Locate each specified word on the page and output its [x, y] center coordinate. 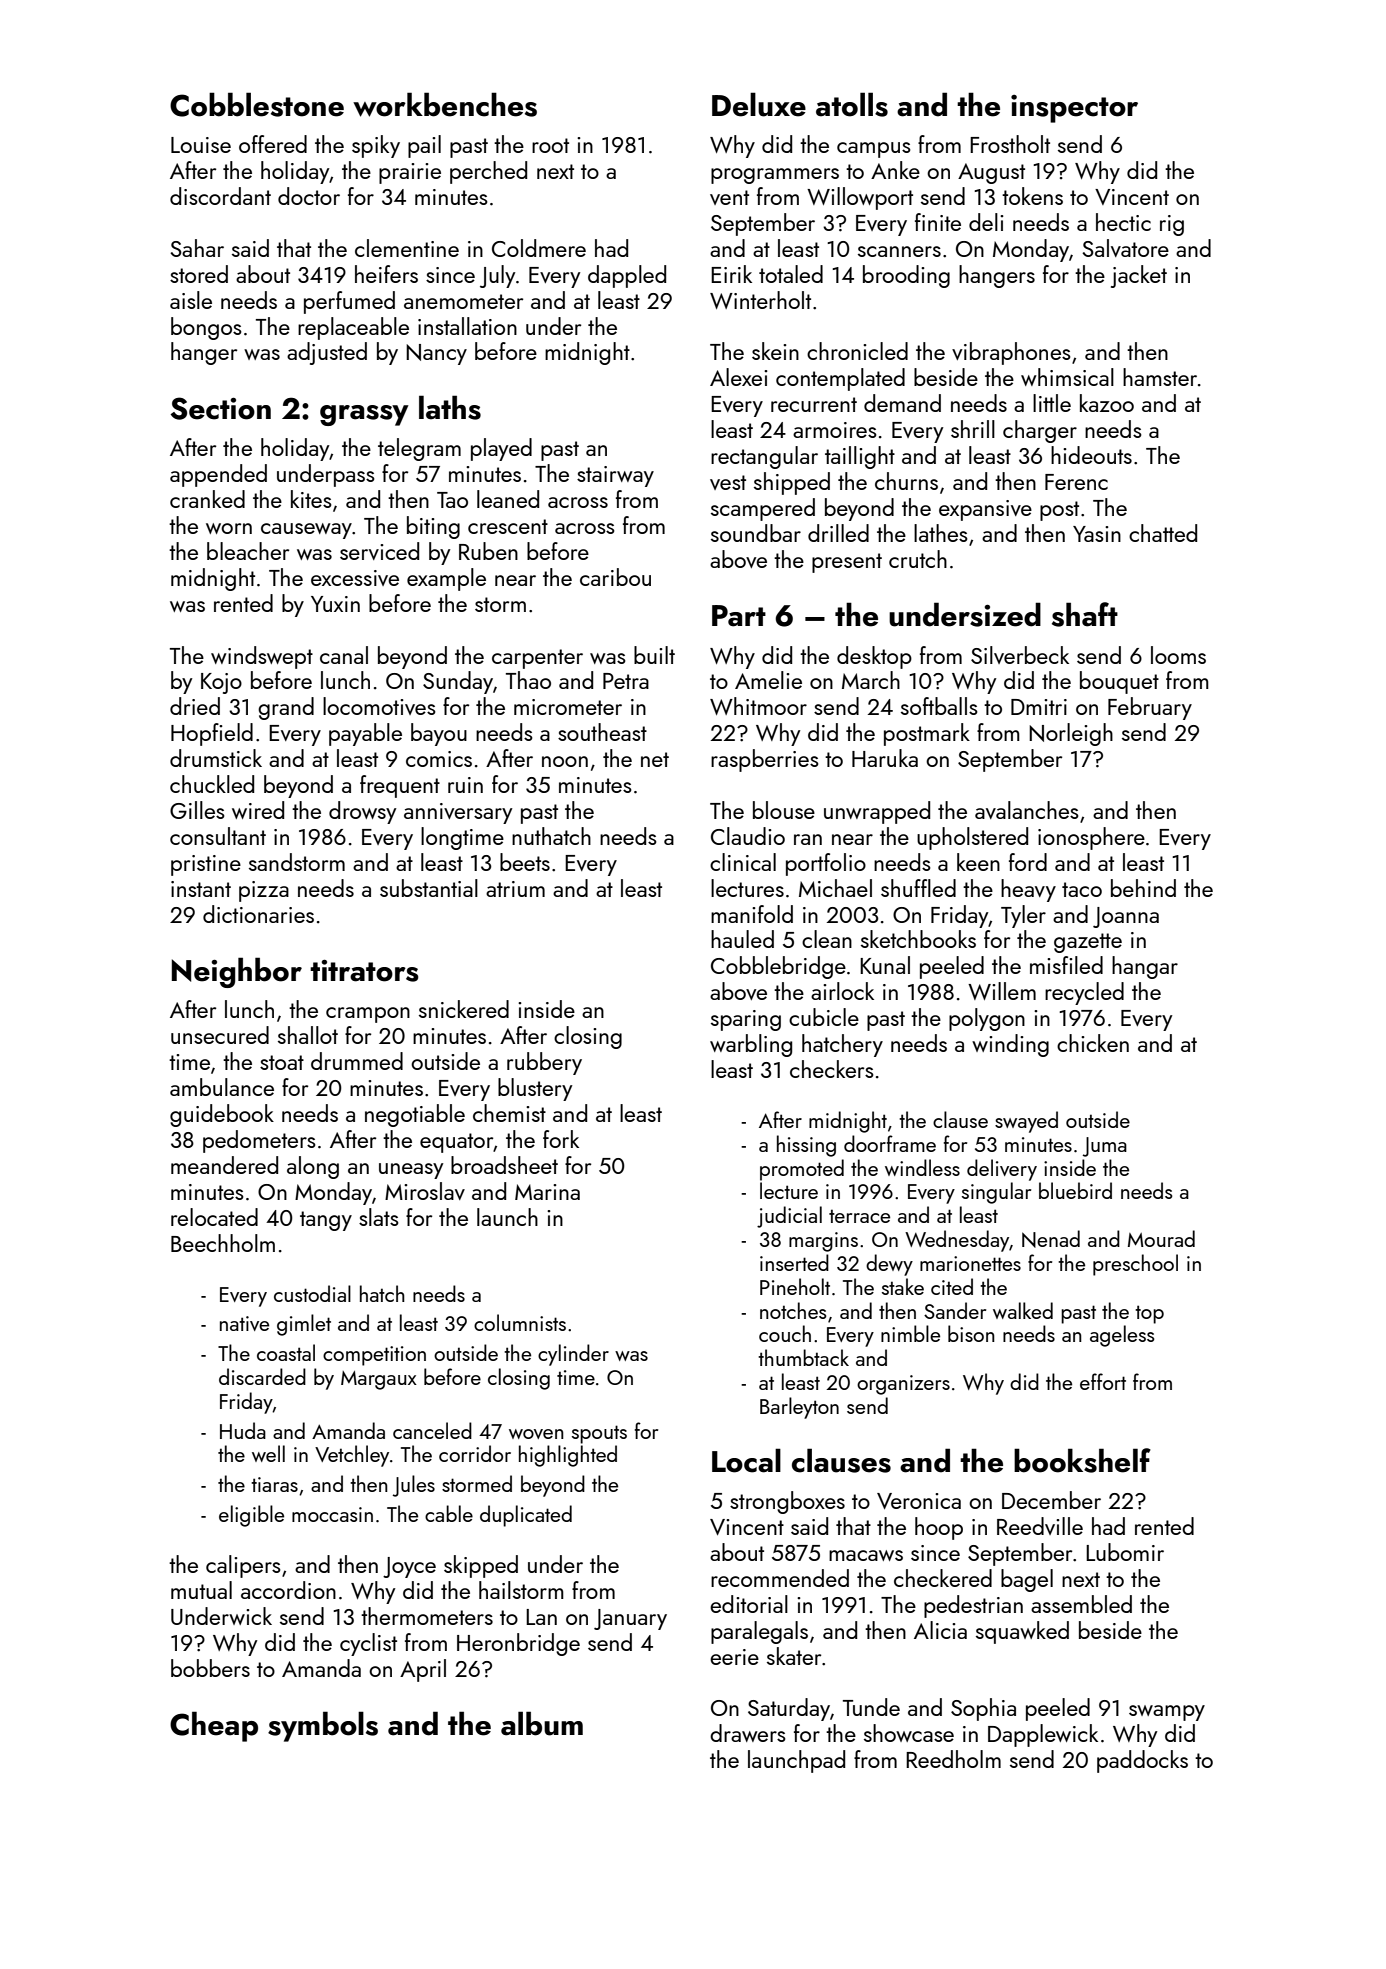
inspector [1074, 109]
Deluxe [759, 104]
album [542, 1723]
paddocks [1142, 1761]
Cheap [214, 1726]
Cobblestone [257, 104]
